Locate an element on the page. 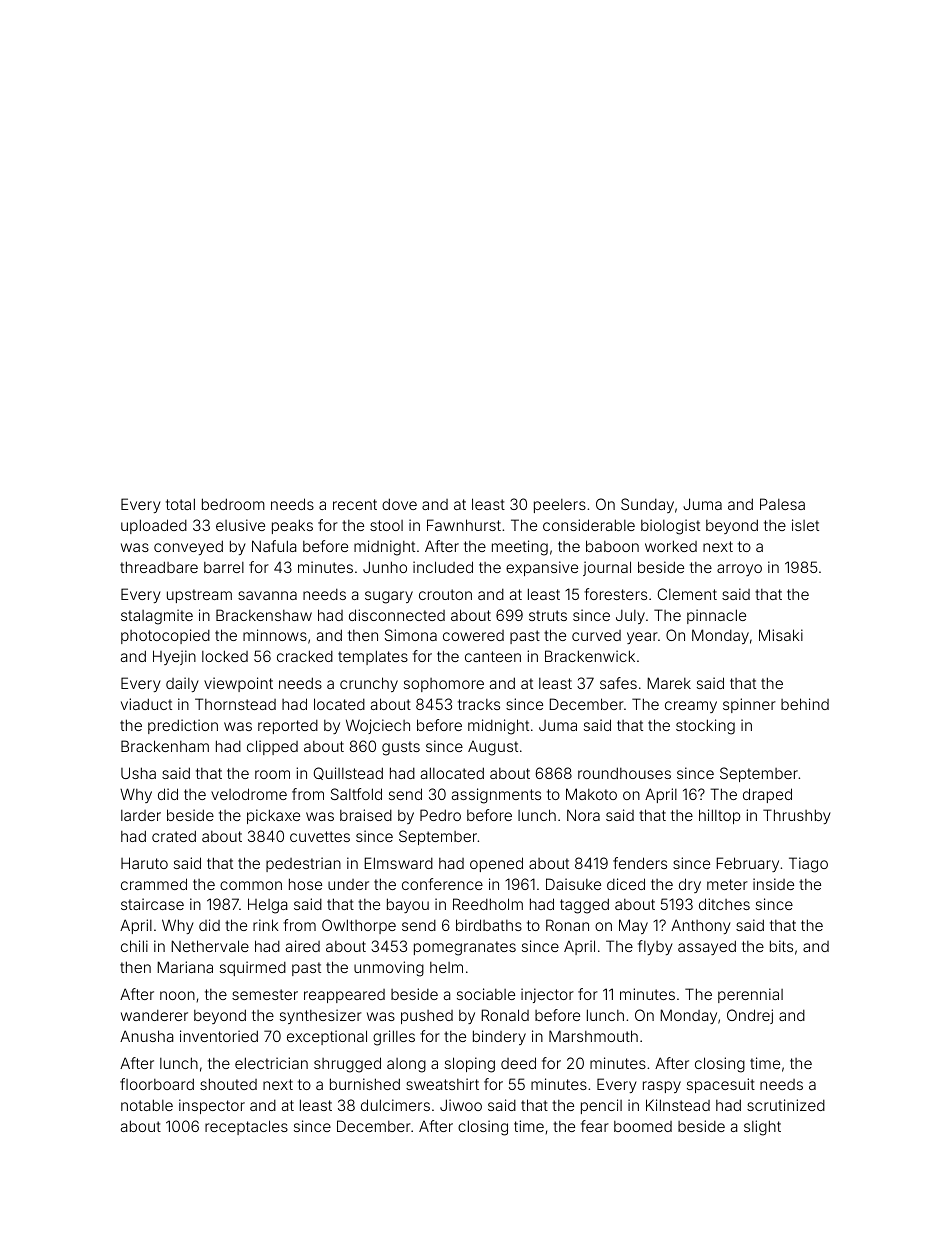  stocking is located at coordinates (705, 727).
